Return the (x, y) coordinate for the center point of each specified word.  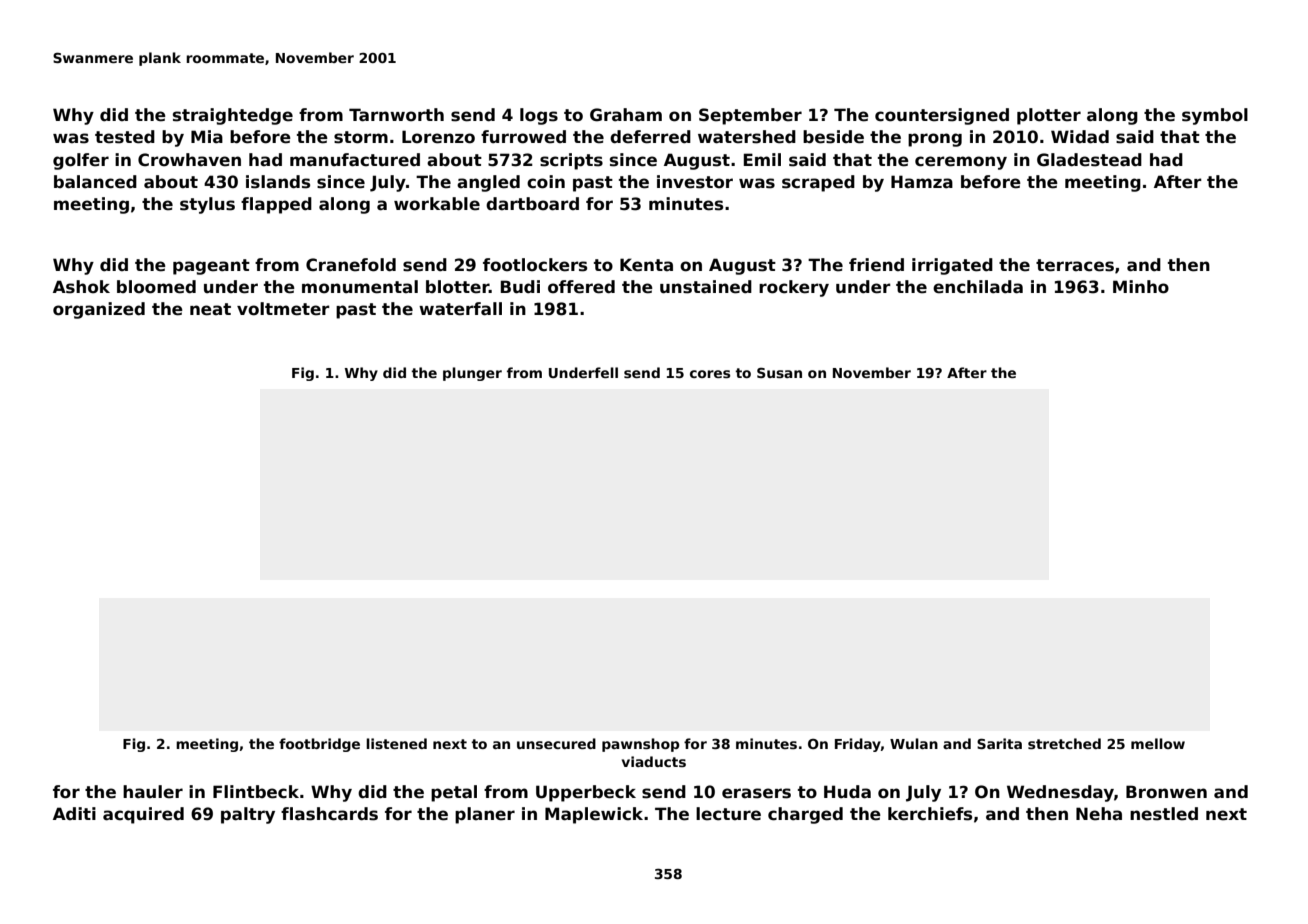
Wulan (914, 743)
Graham (626, 115)
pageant (211, 267)
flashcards (329, 814)
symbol (1215, 116)
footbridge (319, 745)
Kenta (646, 265)
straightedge (233, 116)
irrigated (952, 266)
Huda (847, 792)
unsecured (556, 743)
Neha (1099, 814)
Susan (779, 373)
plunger (472, 374)
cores (710, 374)
